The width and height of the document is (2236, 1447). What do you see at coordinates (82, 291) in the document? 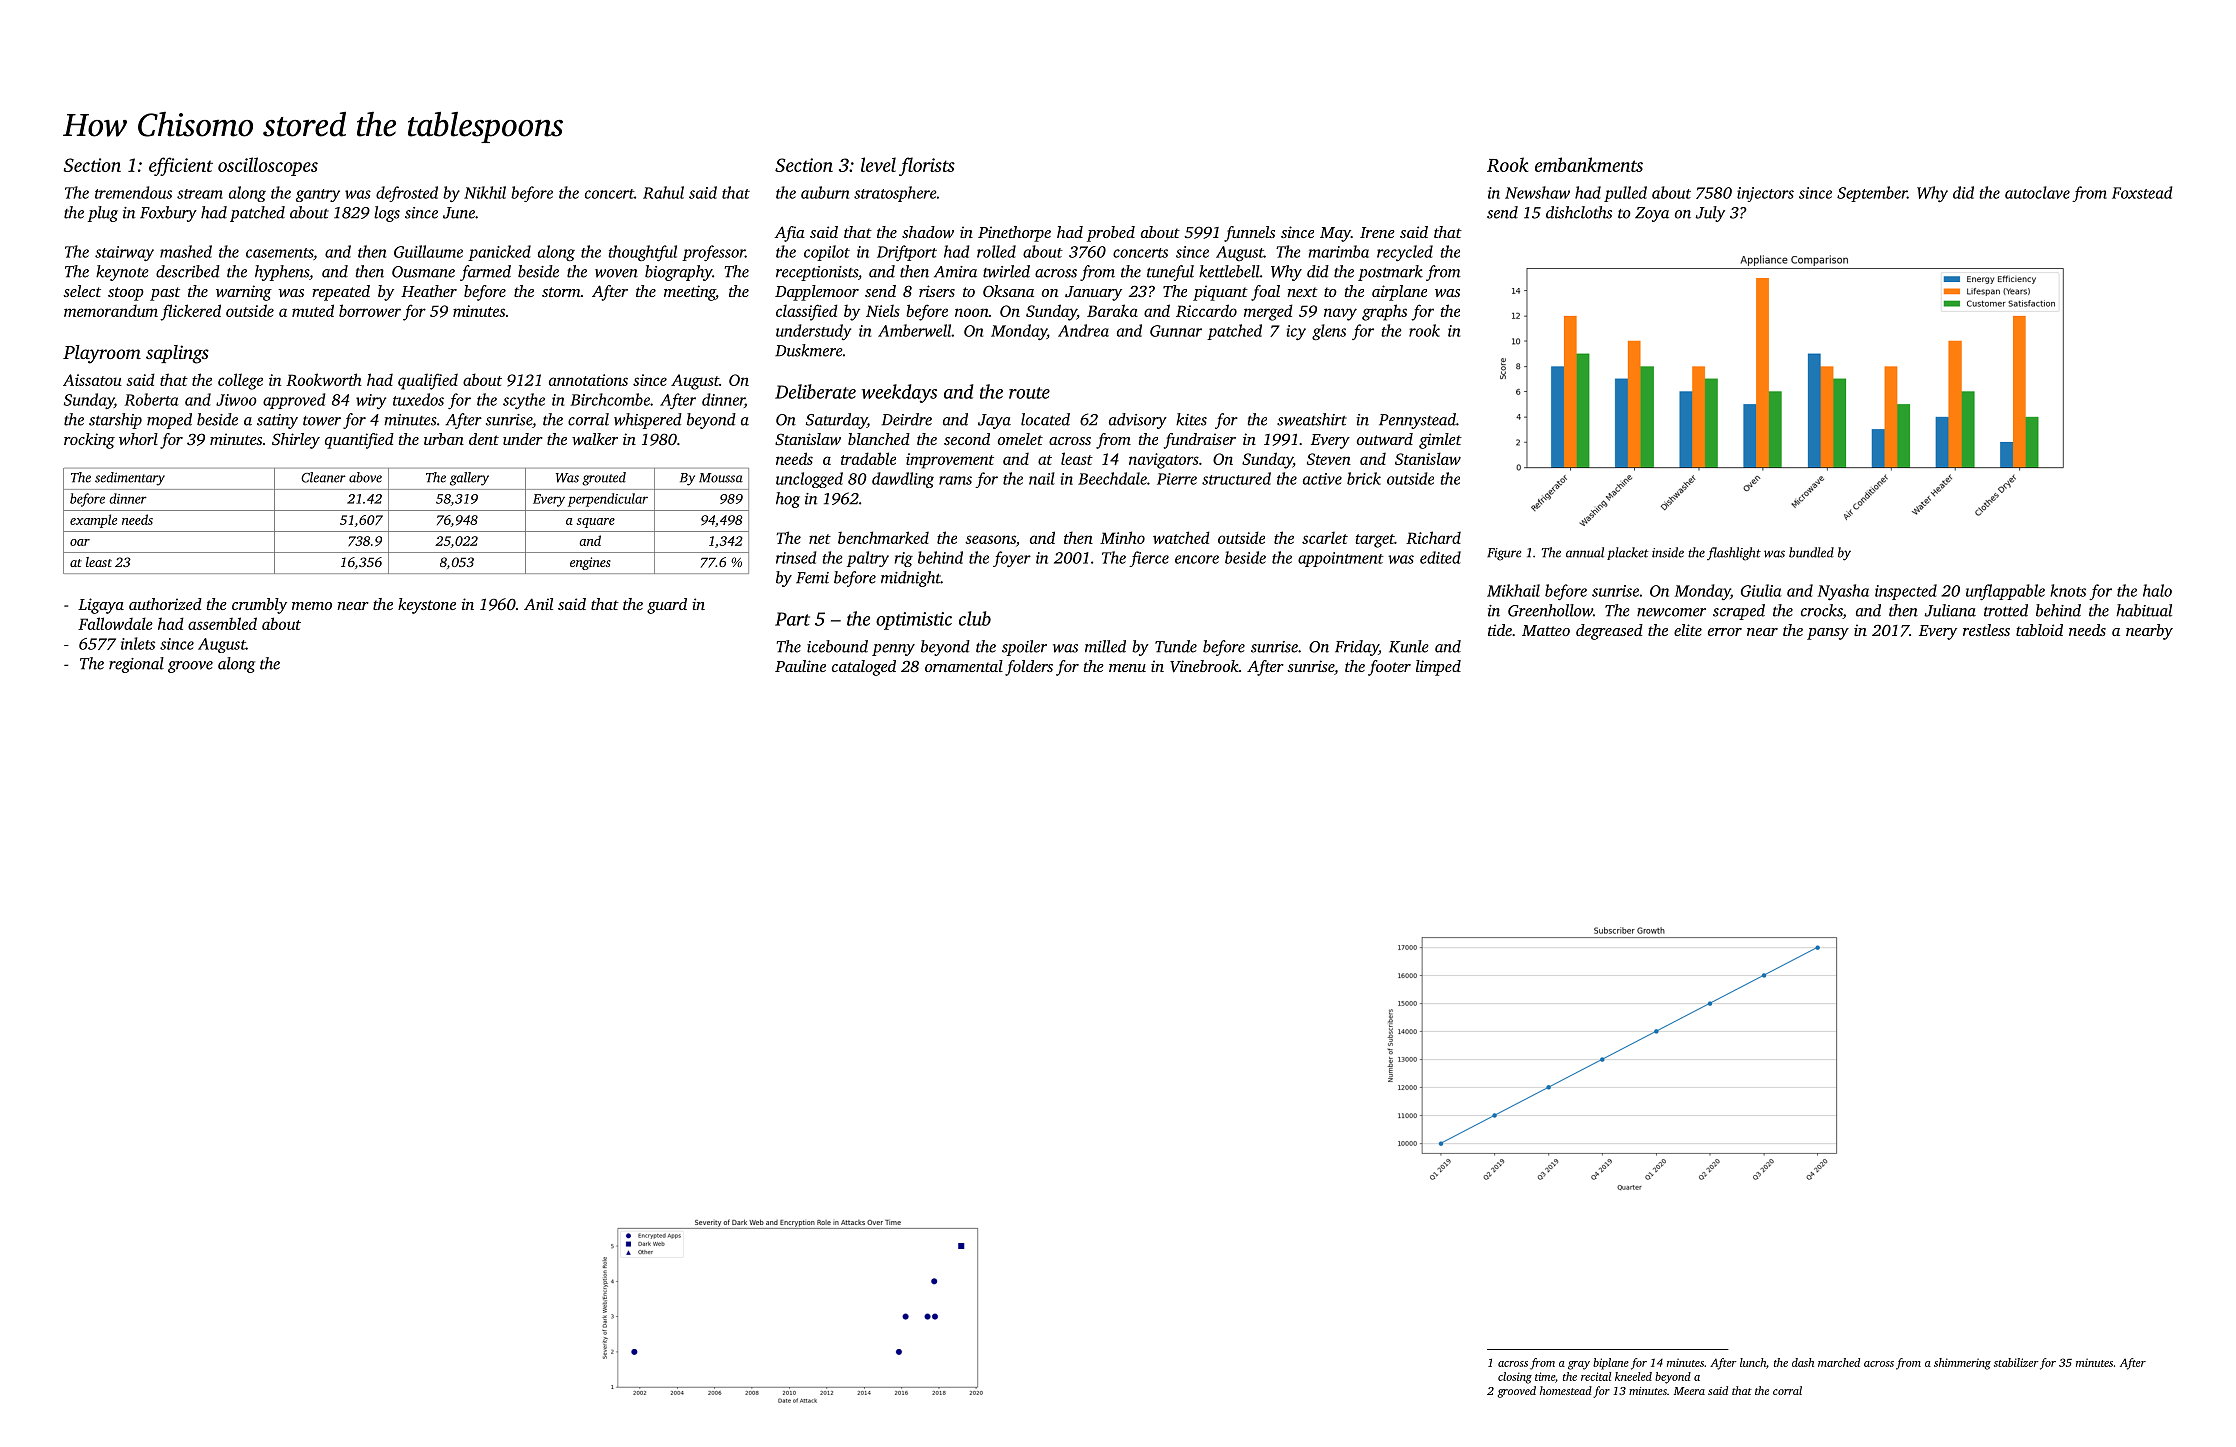
I see `select` at bounding box center [82, 291].
